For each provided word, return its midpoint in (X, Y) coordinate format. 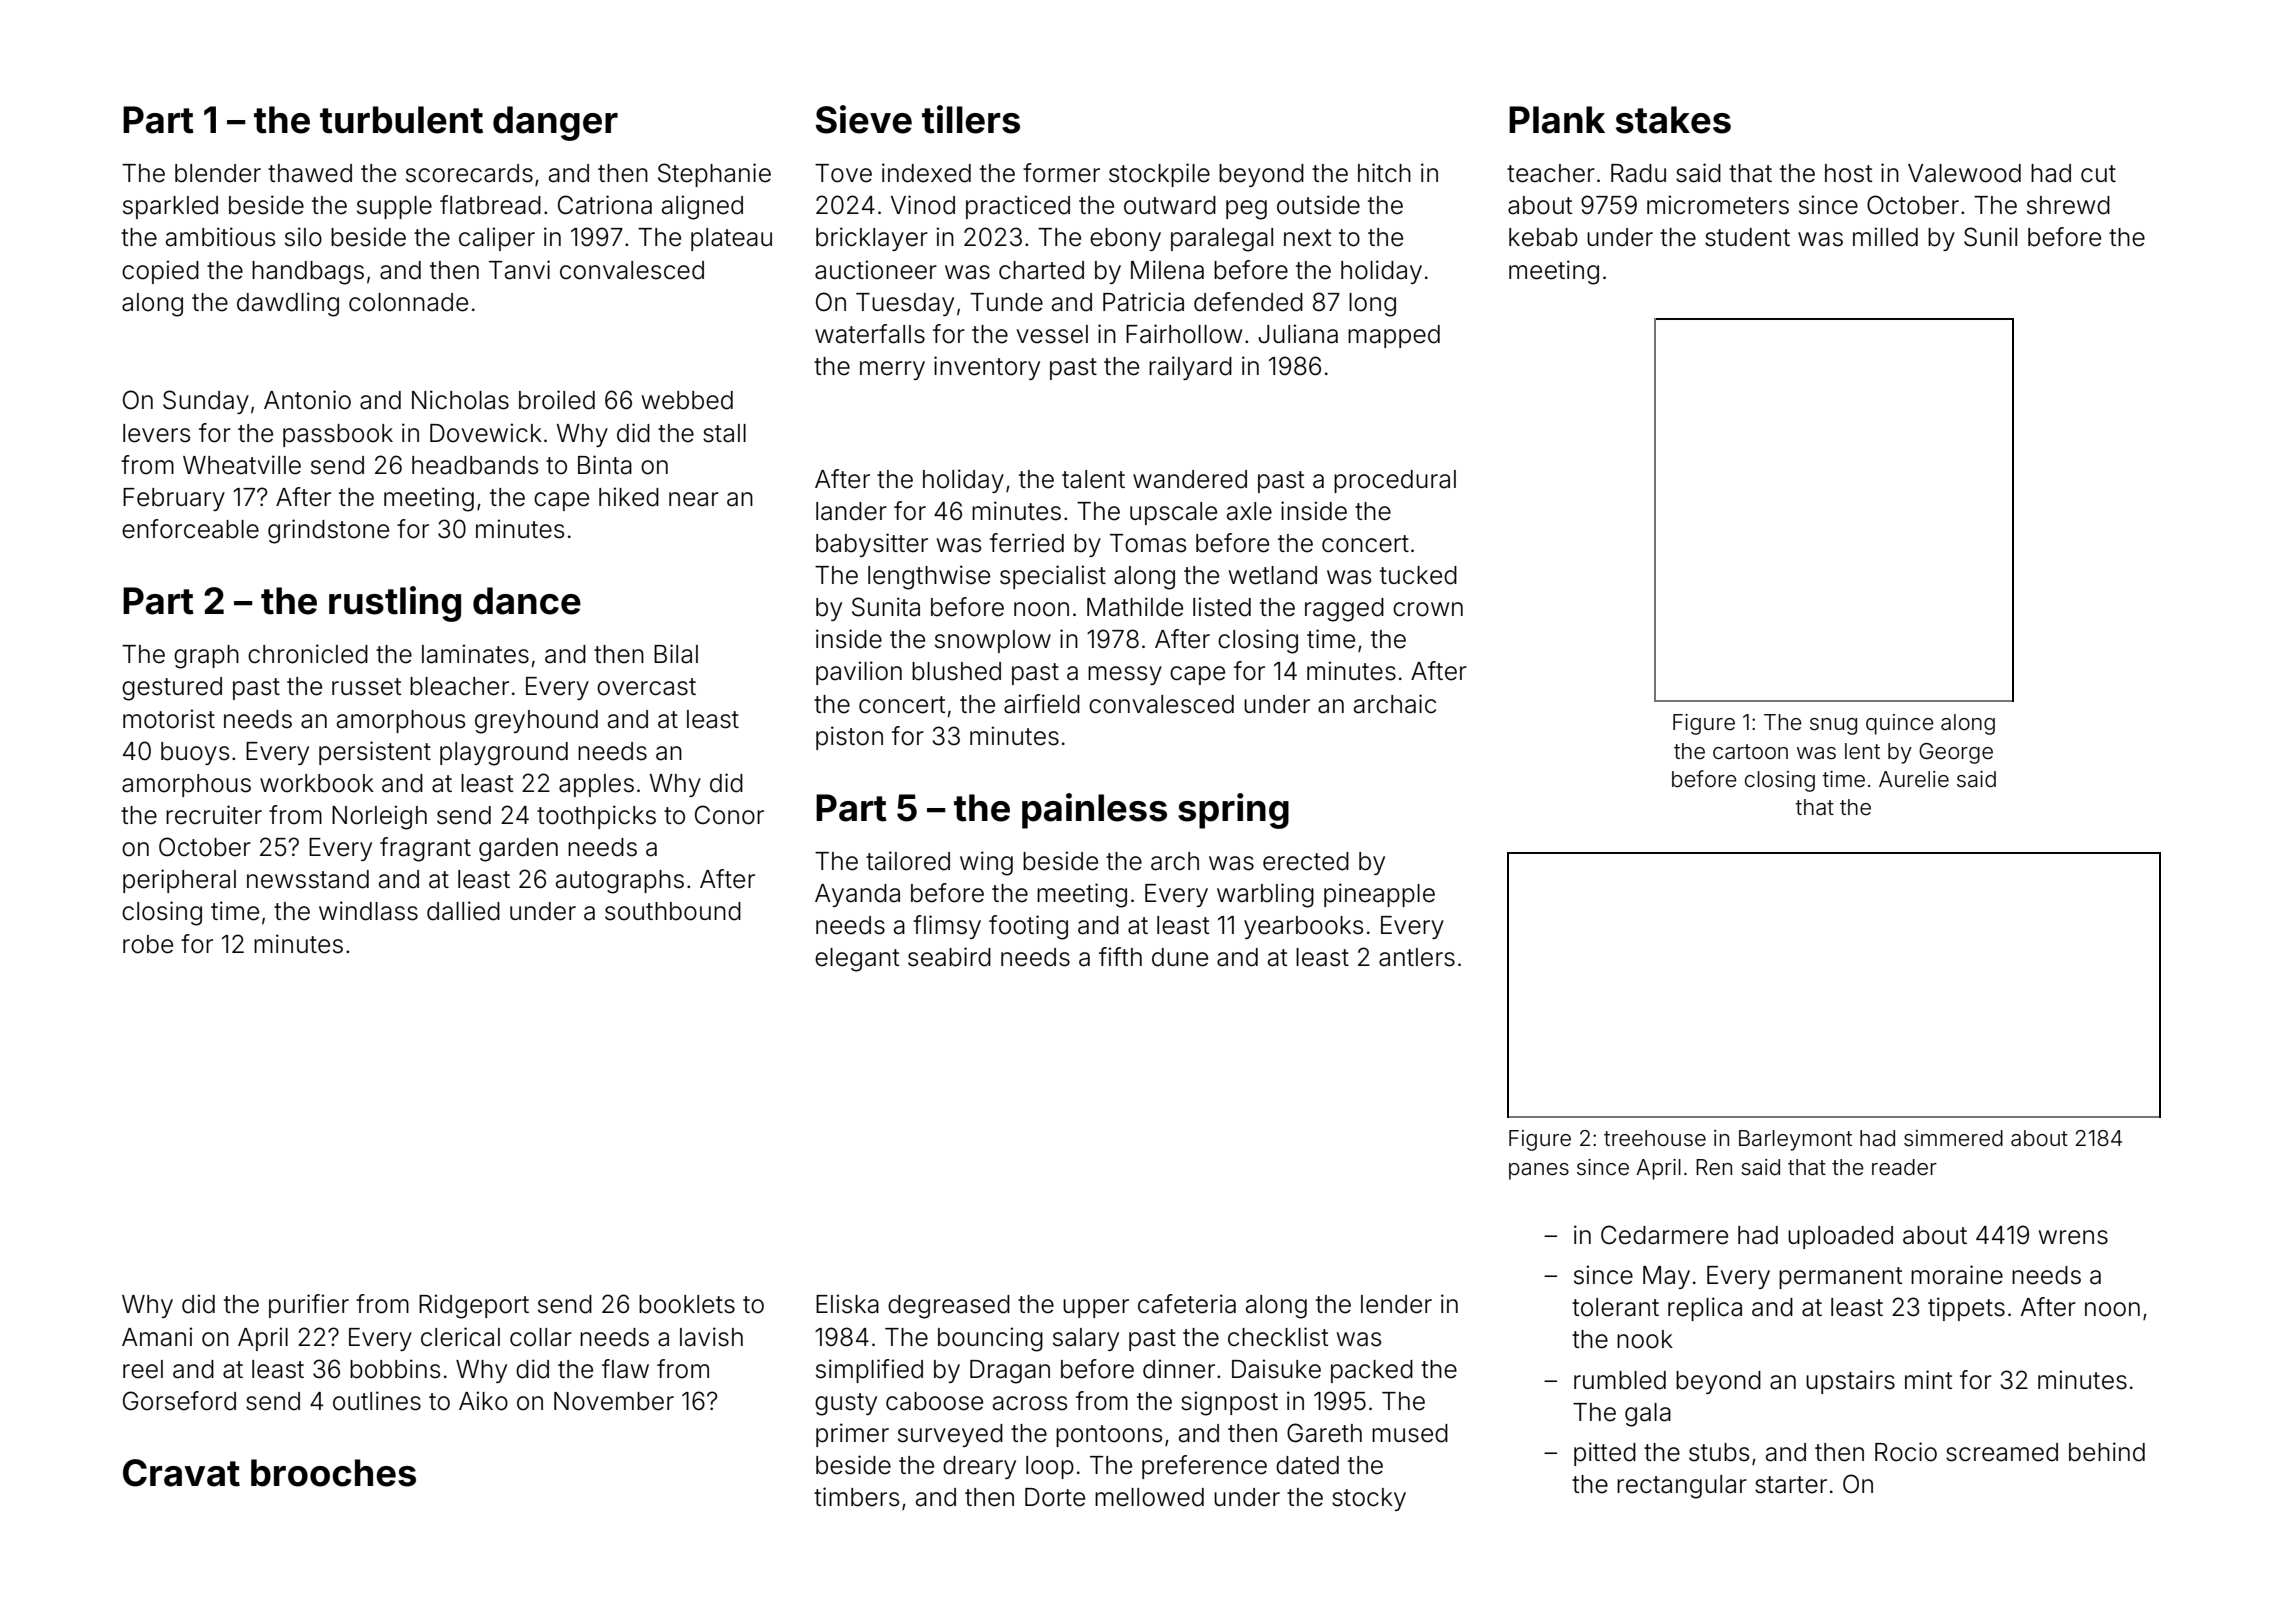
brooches (333, 1473)
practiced (1018, 207)
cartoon (1750, 752)
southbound (673, 911)
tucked (1418, 575)
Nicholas (460, 400)
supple (394, 207)
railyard (1190, 368)
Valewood (1964, 173)
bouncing (990, 1339)
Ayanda (857, 895)
